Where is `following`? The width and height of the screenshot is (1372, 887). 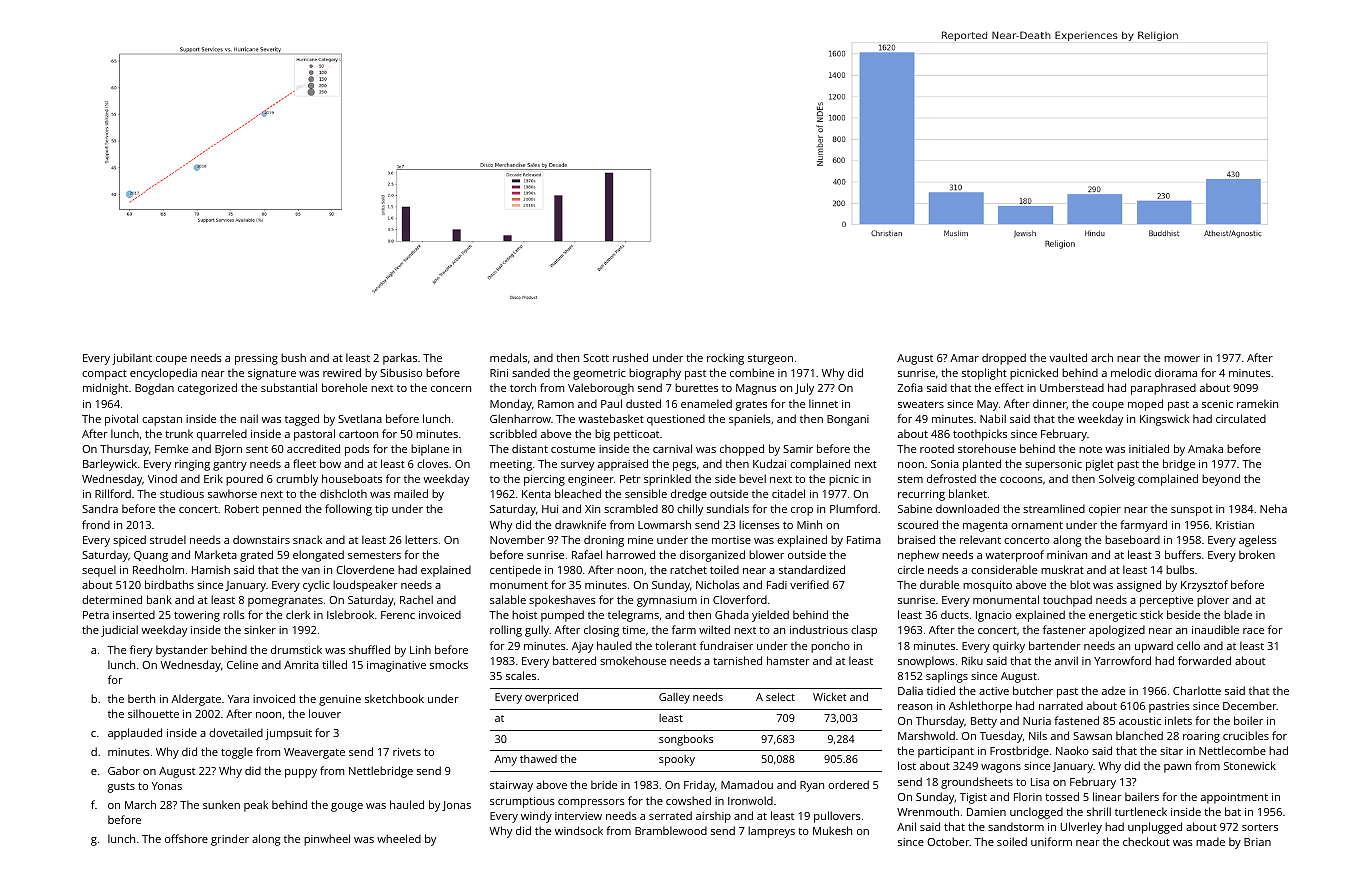
following is located at coordinates (348, 510).
